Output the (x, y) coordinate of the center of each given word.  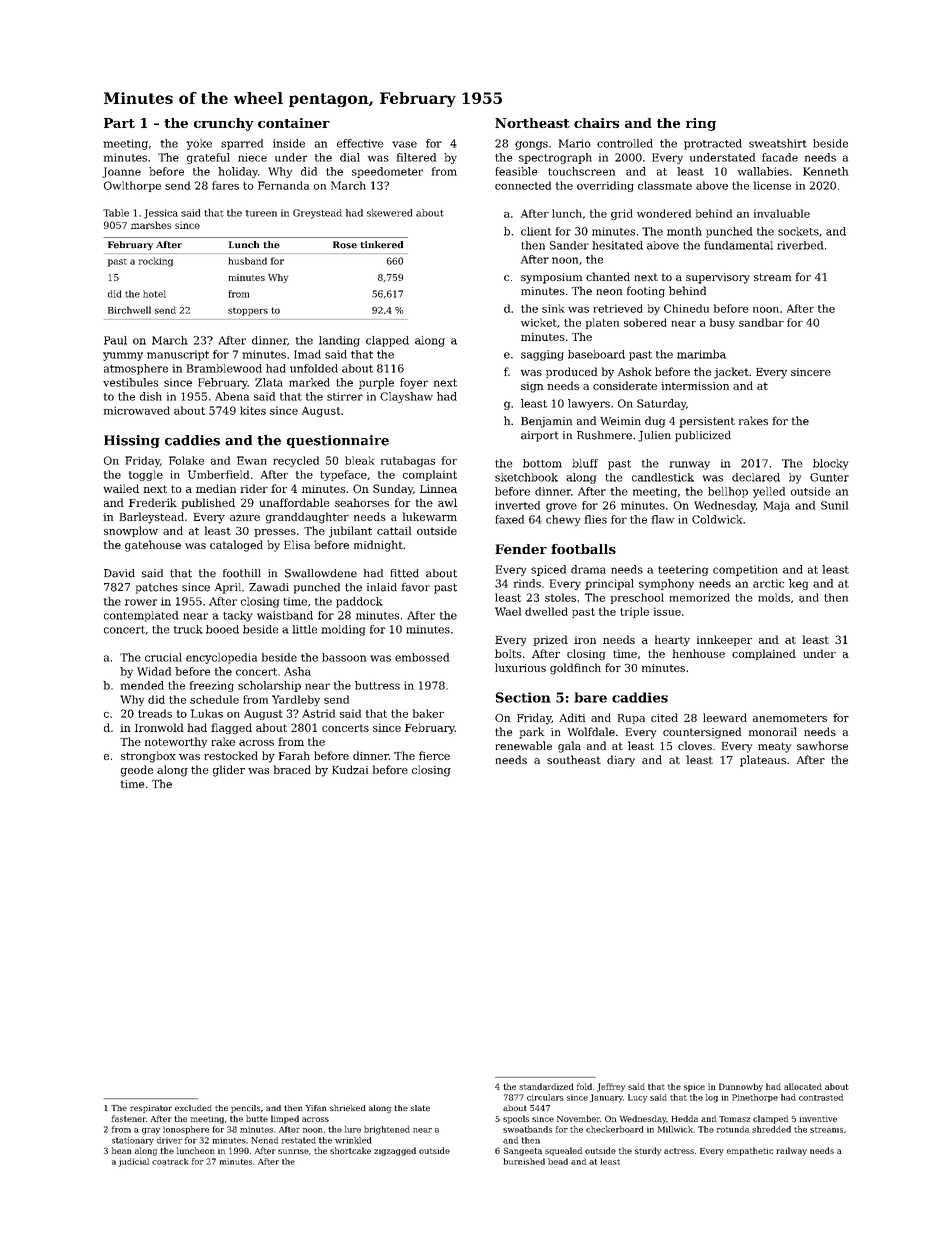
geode (137, 771)
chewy (563, 520)
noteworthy (176, 742)
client (536, 231)
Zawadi (269, 587)
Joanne (121, 172)
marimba (701, 354)
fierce (434, 755)
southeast (574, 759)
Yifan (316, 1108)
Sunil (834, 505)
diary (621, 761)
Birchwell (129, 310)
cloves (695, 745)
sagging (542, 355)
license (772, 185)
